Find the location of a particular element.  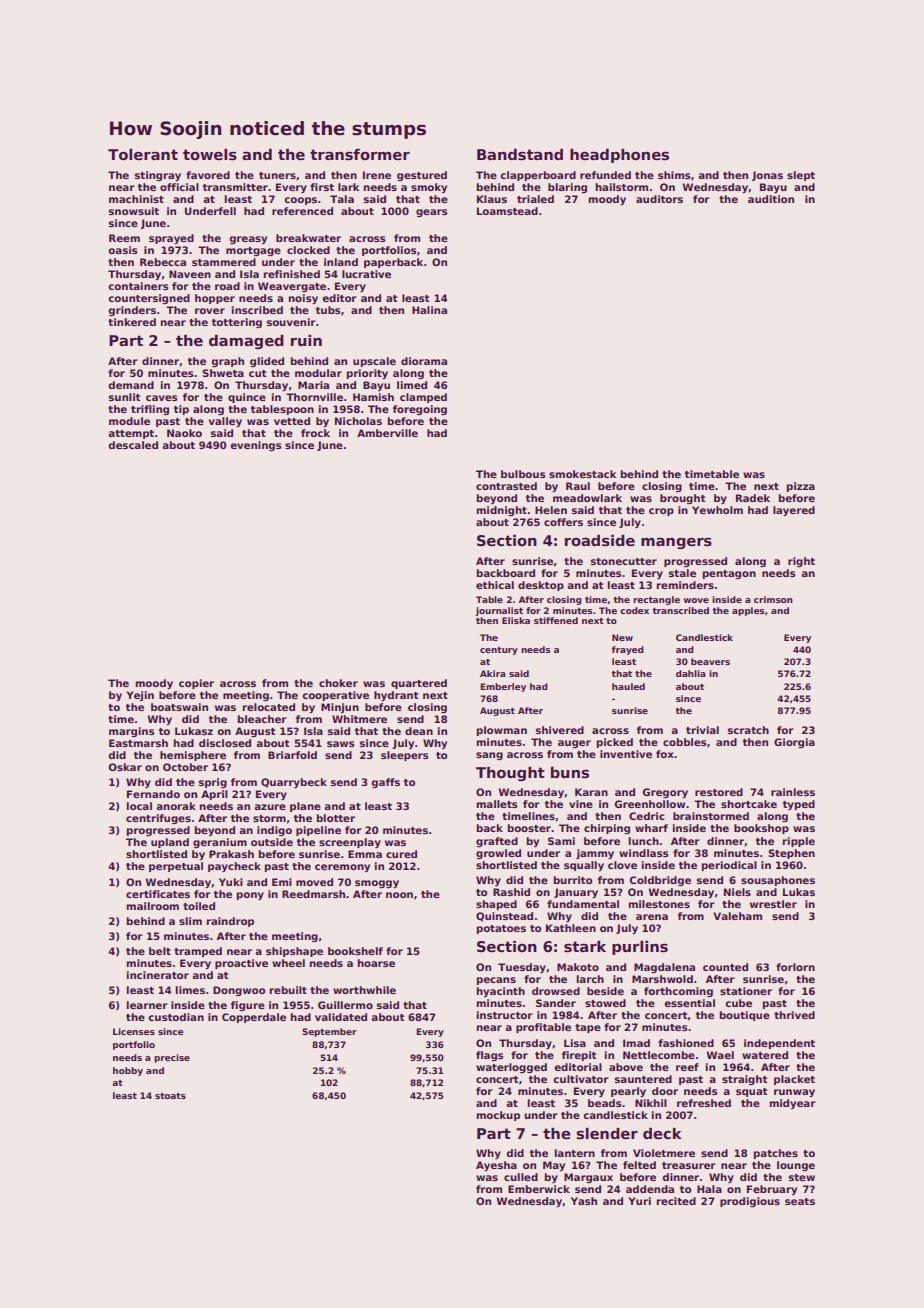

prodigious is located at coordinates (750, 1202).
